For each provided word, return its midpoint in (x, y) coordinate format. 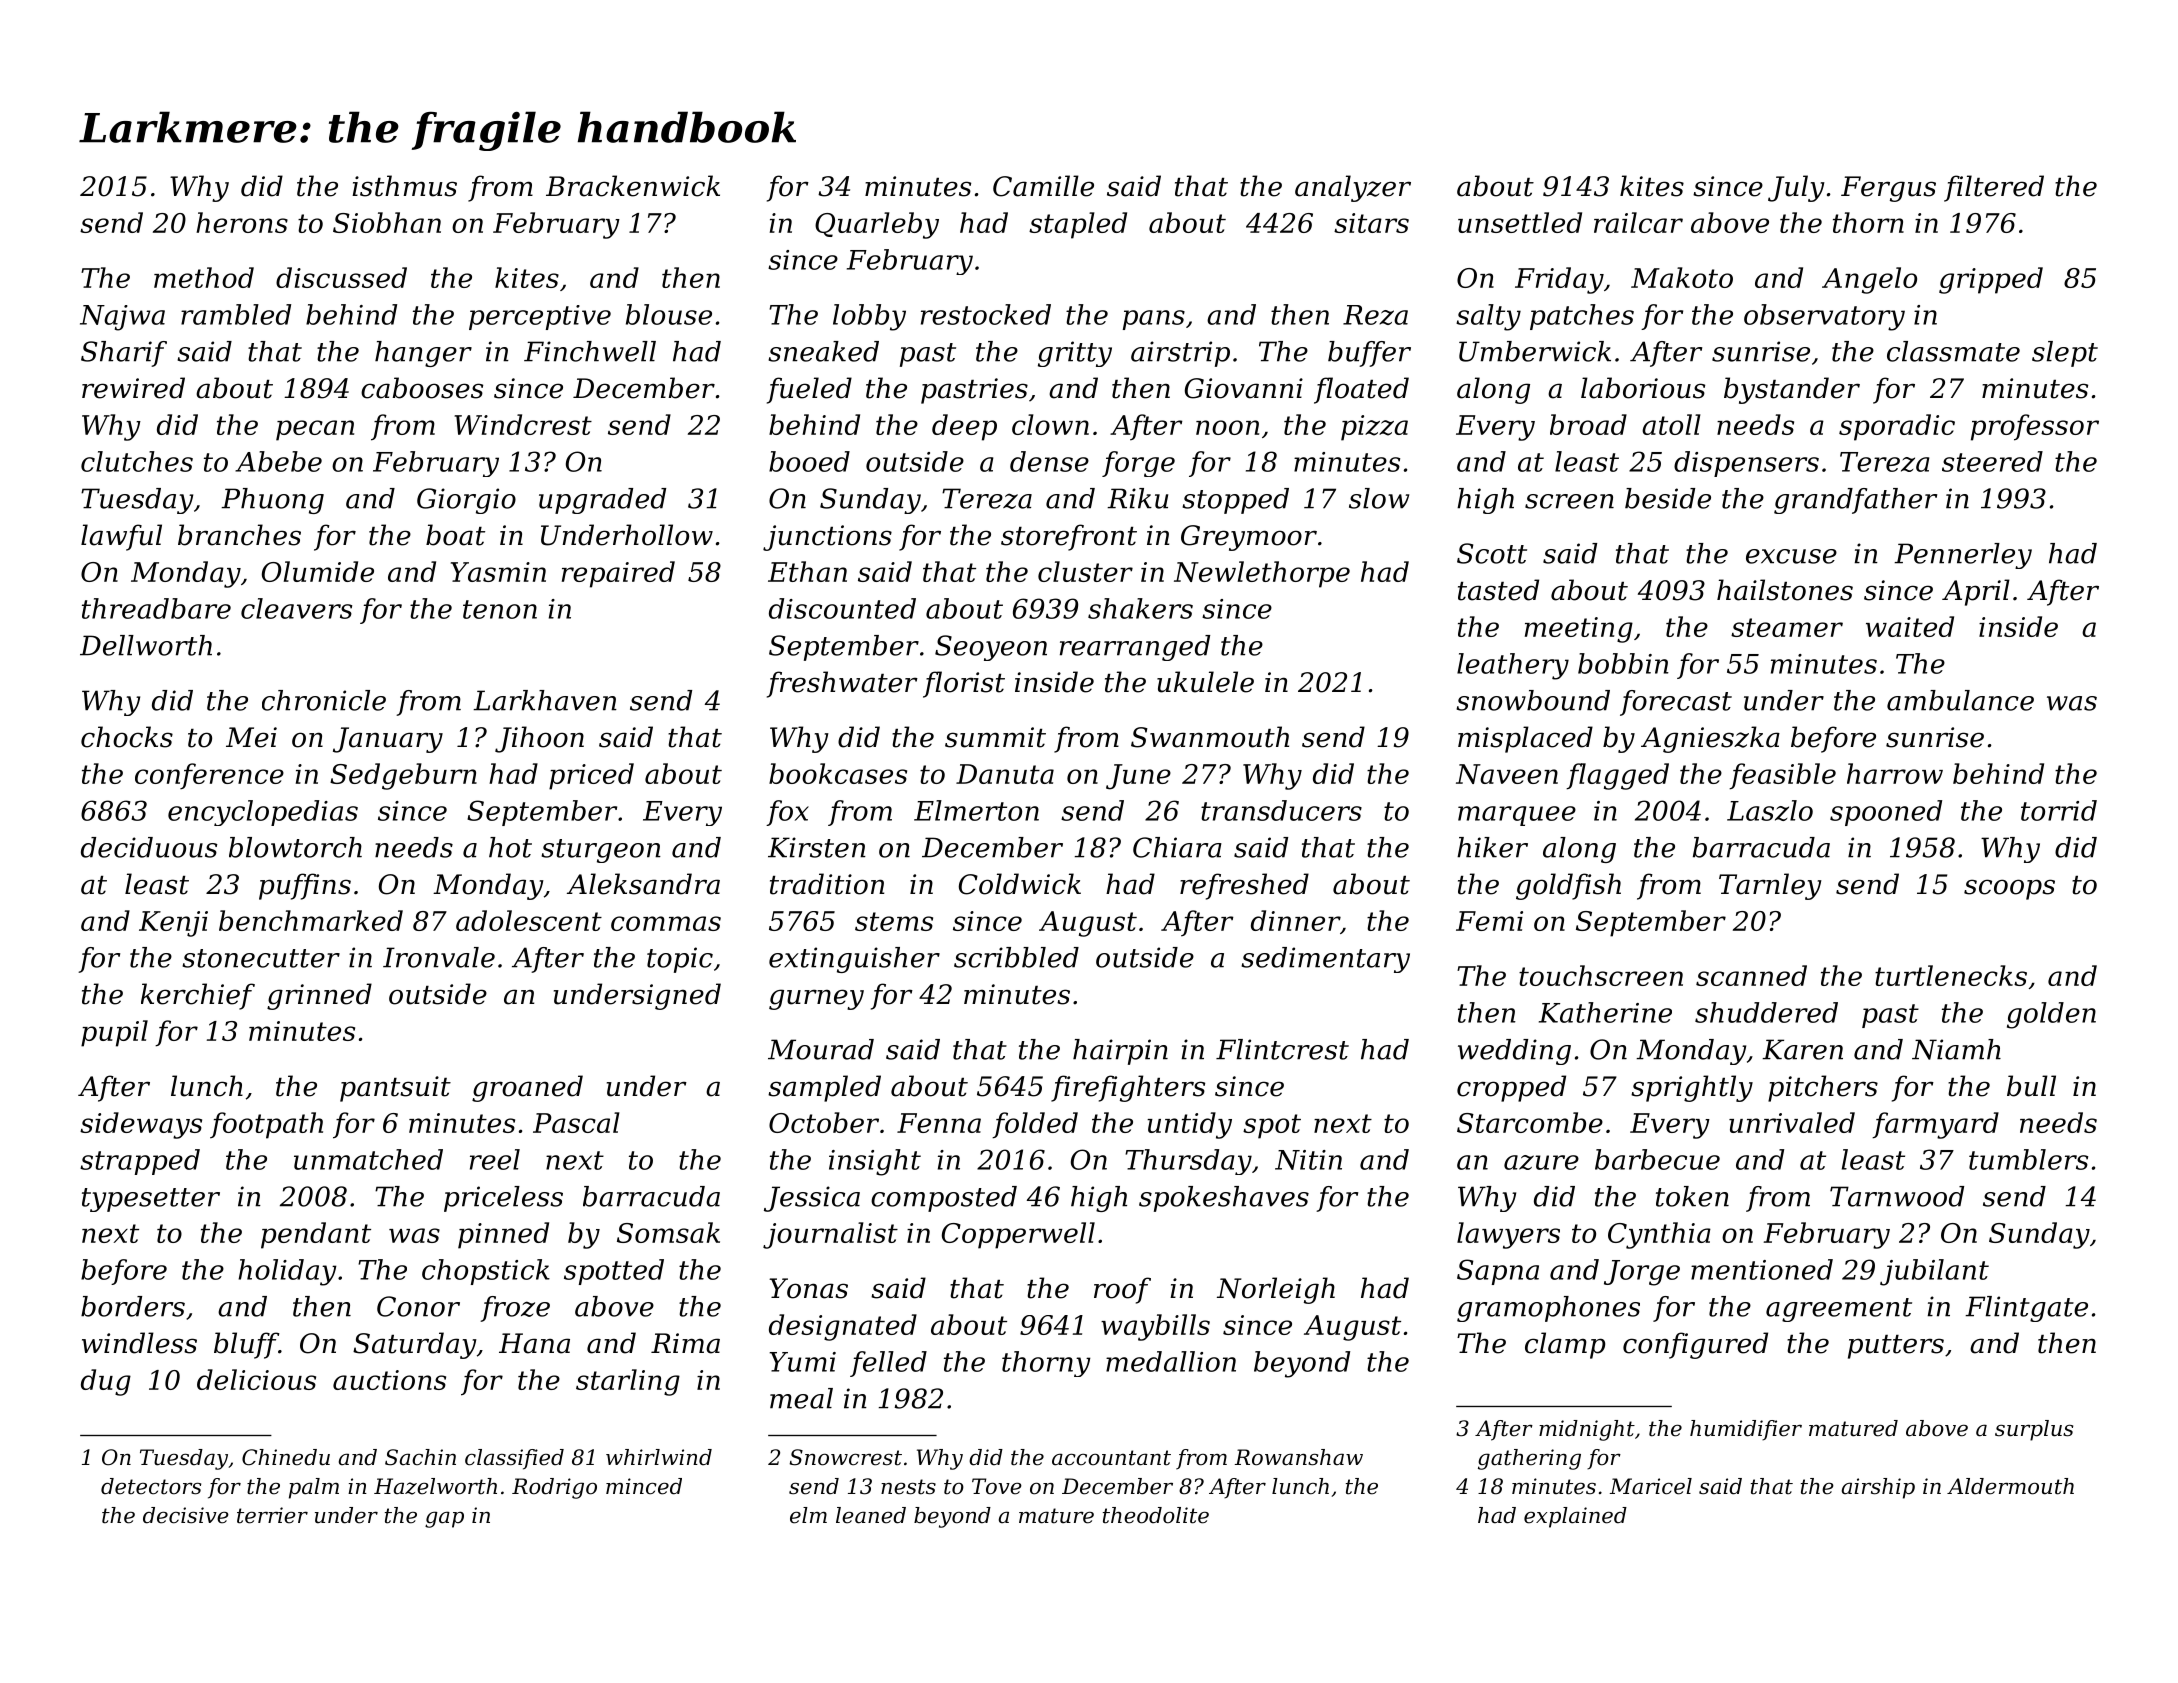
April (1976, 592)
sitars (1371, 223)
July (1796, 188)
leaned (871, 1515)
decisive (186, 1515)
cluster (1085, 571)
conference (209, 776)
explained (1575, 1517)
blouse (669, 314)
